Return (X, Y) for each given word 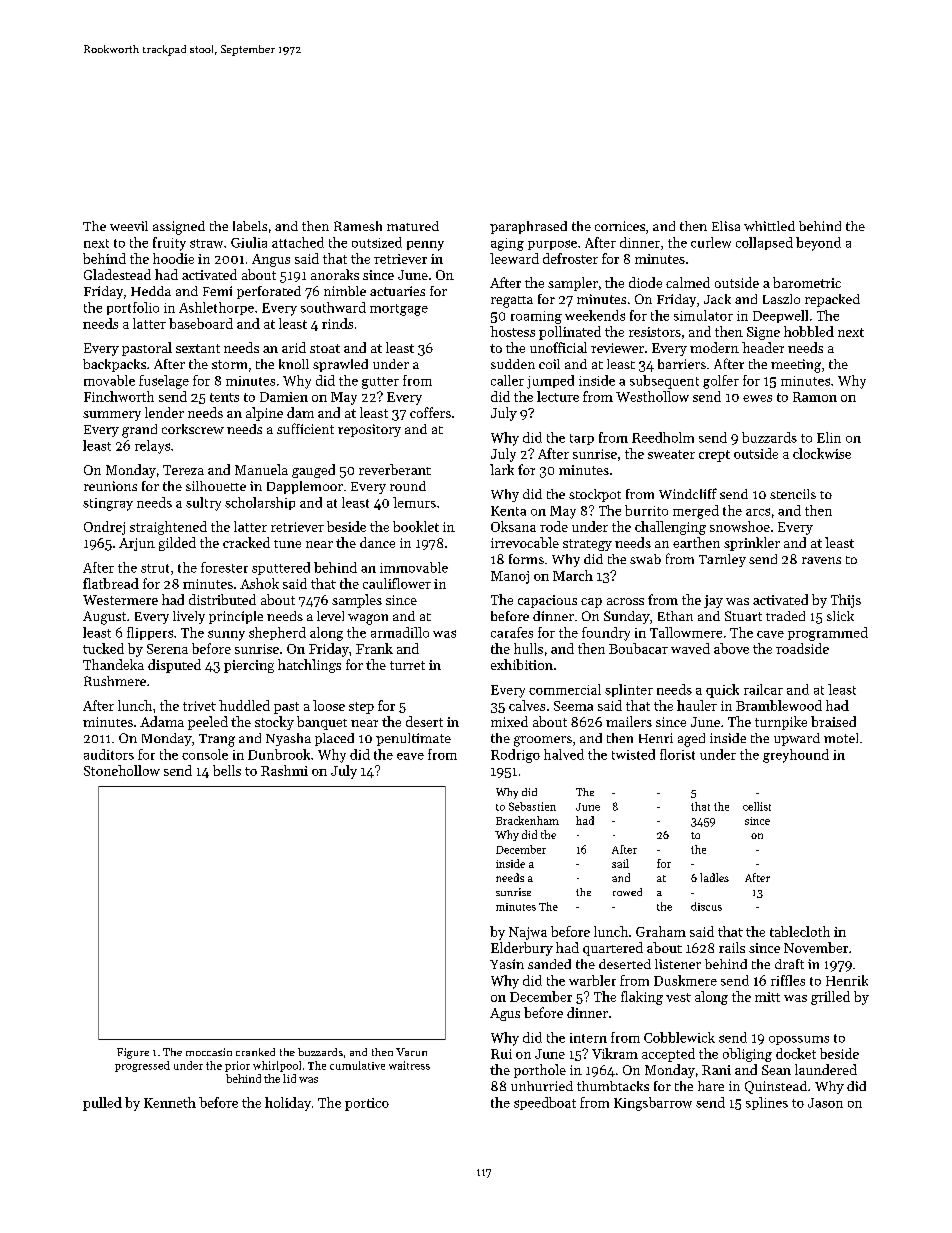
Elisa (726, 226)
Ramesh (358, 226)
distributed (222, 599)
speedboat (545, 1103)
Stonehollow (122, 770)
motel (841, 738)
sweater (671, 454)
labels (250, 226)
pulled (102, 1104)
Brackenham (527, 820)
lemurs (414, 502)
